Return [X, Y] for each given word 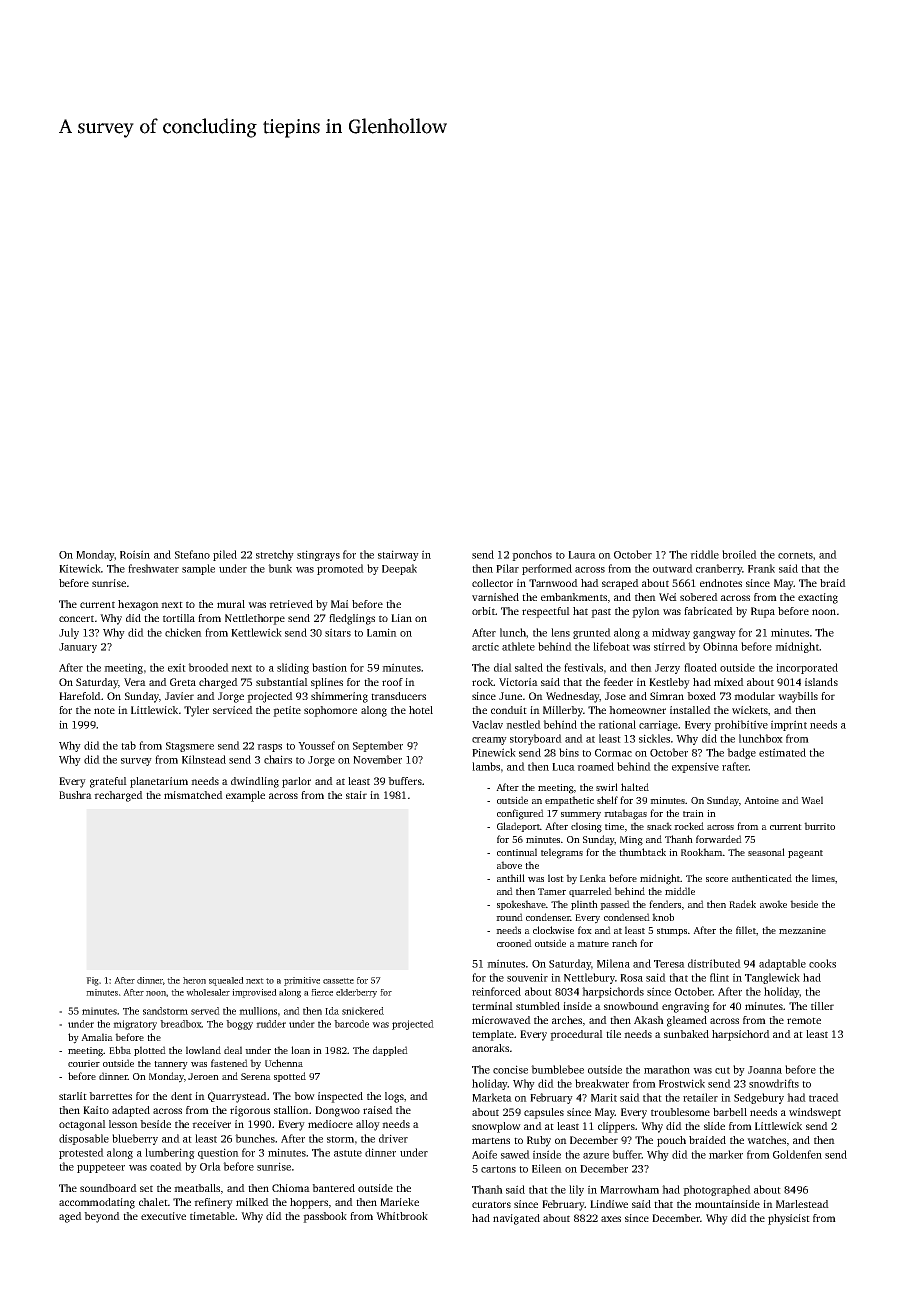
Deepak [399, 569]
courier [84, 1063]
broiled [739, 554]
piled [225, 555]
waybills [798, 697]
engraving [686, 1007]
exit [177, 667]
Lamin [382, 632]
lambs [486, 766]
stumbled [538, 1006]
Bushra [75, 795]
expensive [695, 767]
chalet [153, 1202]
